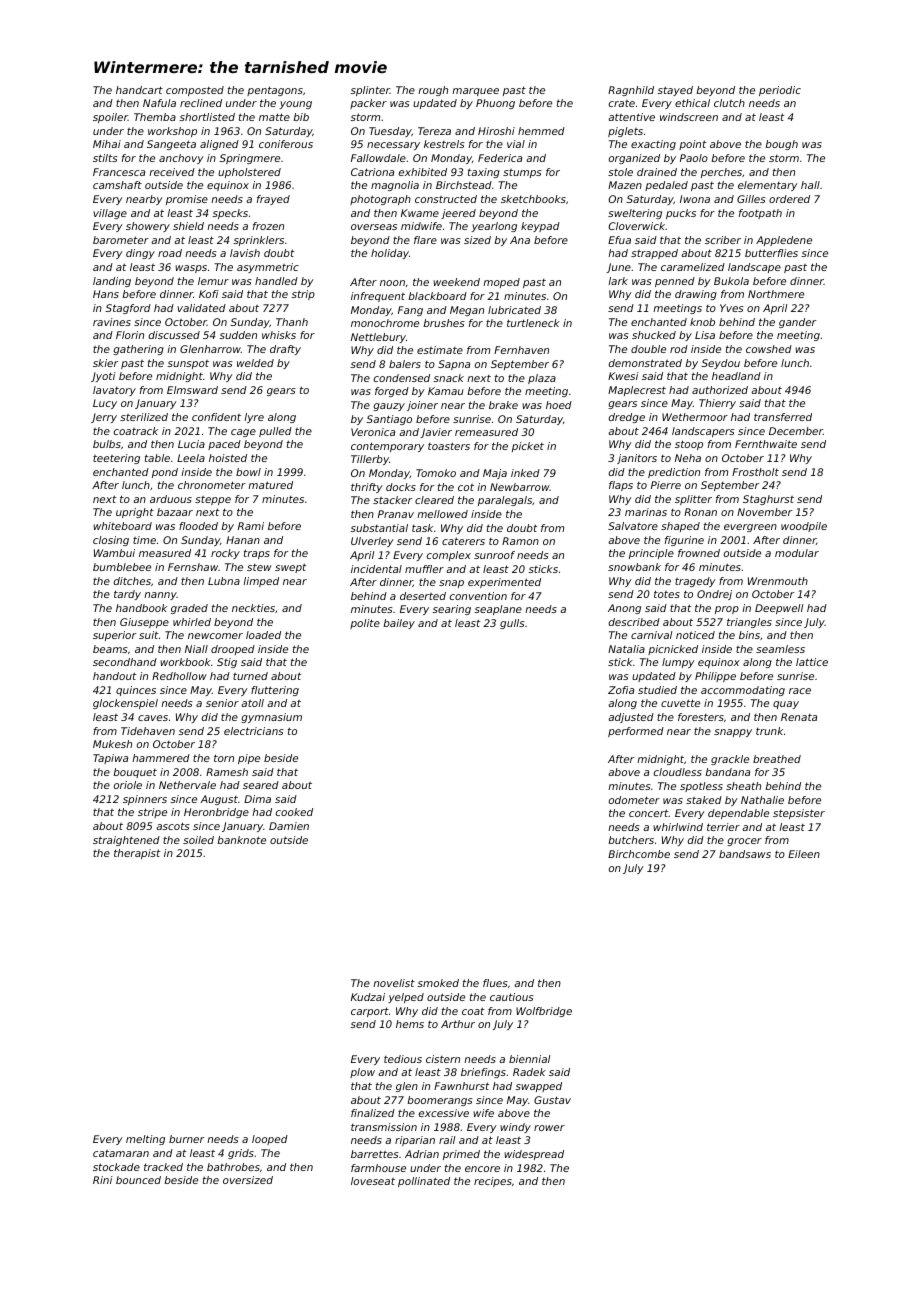  What do you see at coordinates (618, 281) in the image?
I see `lark` at bounding box center [618, 281].
